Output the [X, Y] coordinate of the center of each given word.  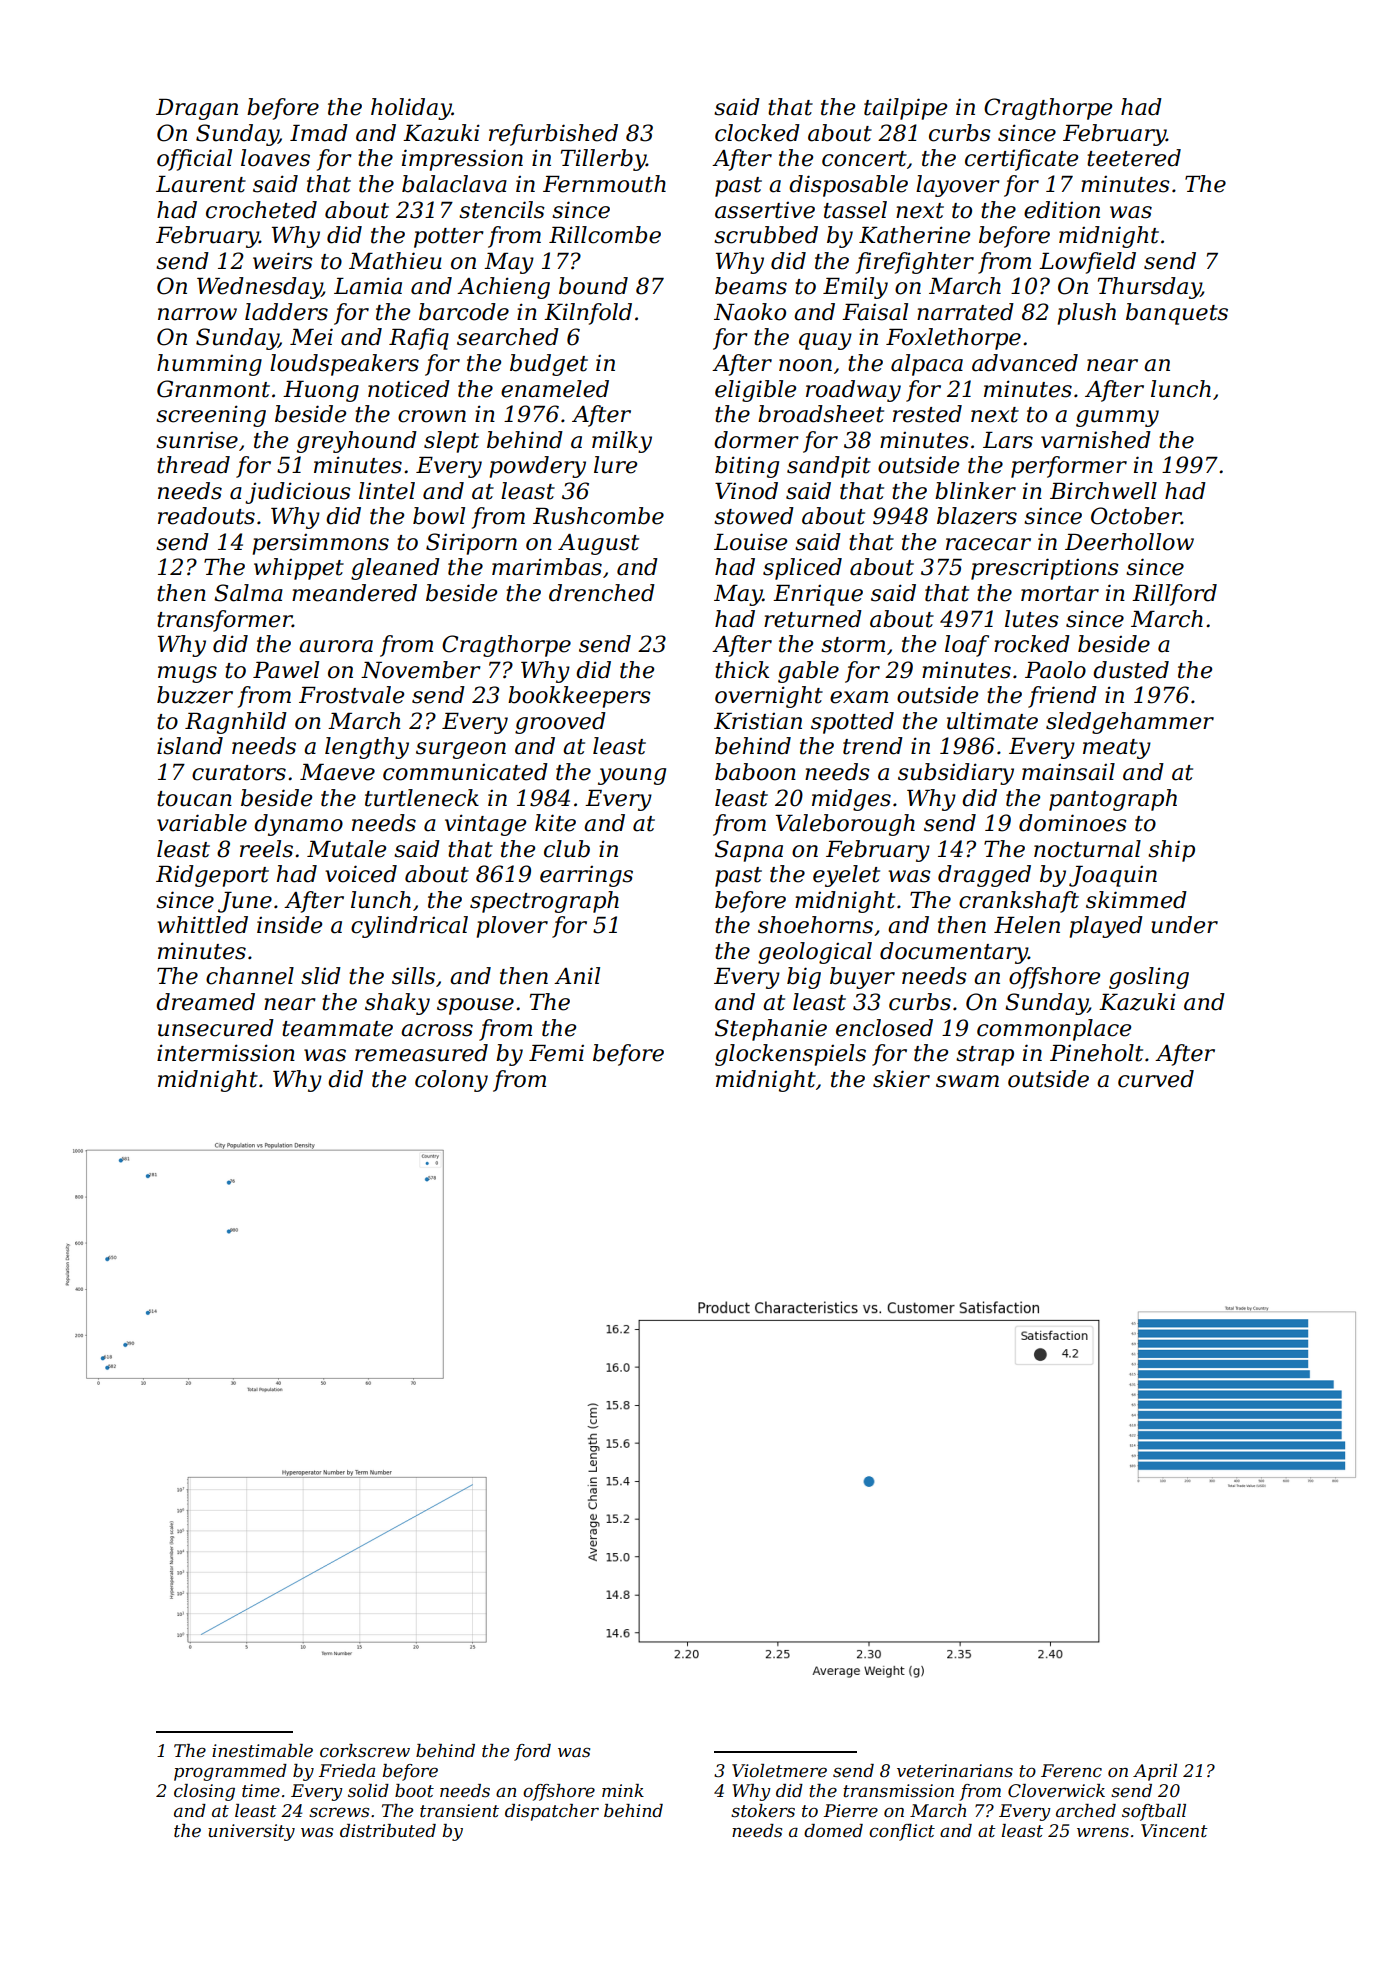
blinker [975, 491]
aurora [336, 646]
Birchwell [1103, 491]
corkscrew [365, 1751]
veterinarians [955, 1771]
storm [853, 645]
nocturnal [1087, 849]
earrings [586, 876]
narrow [197, 314]
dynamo [298, 825]
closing [204, 1792]
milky [622, 442]
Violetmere [779, 1771]
